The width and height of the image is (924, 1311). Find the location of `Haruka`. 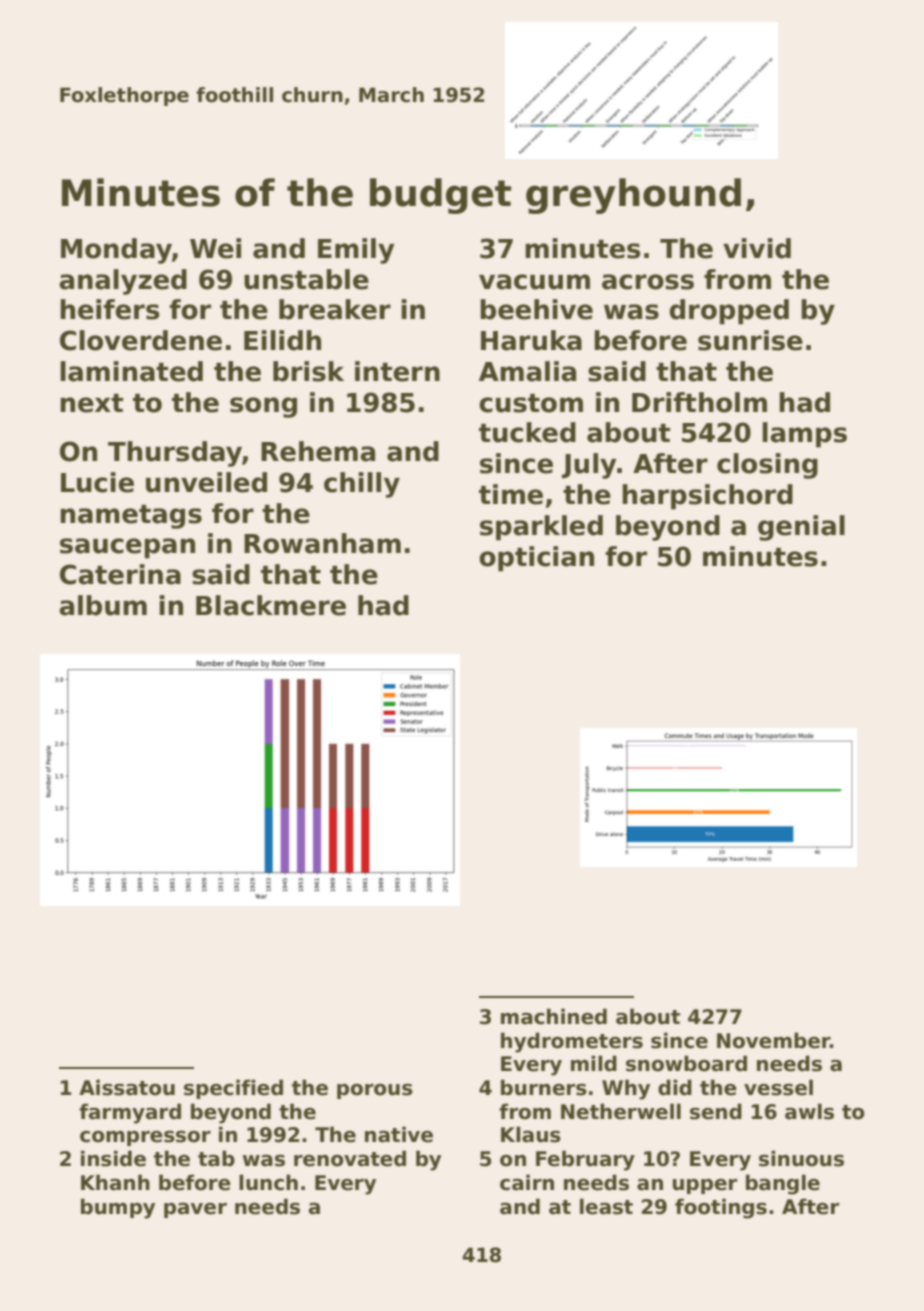

Haruka is located at coordinates (531, 340).
